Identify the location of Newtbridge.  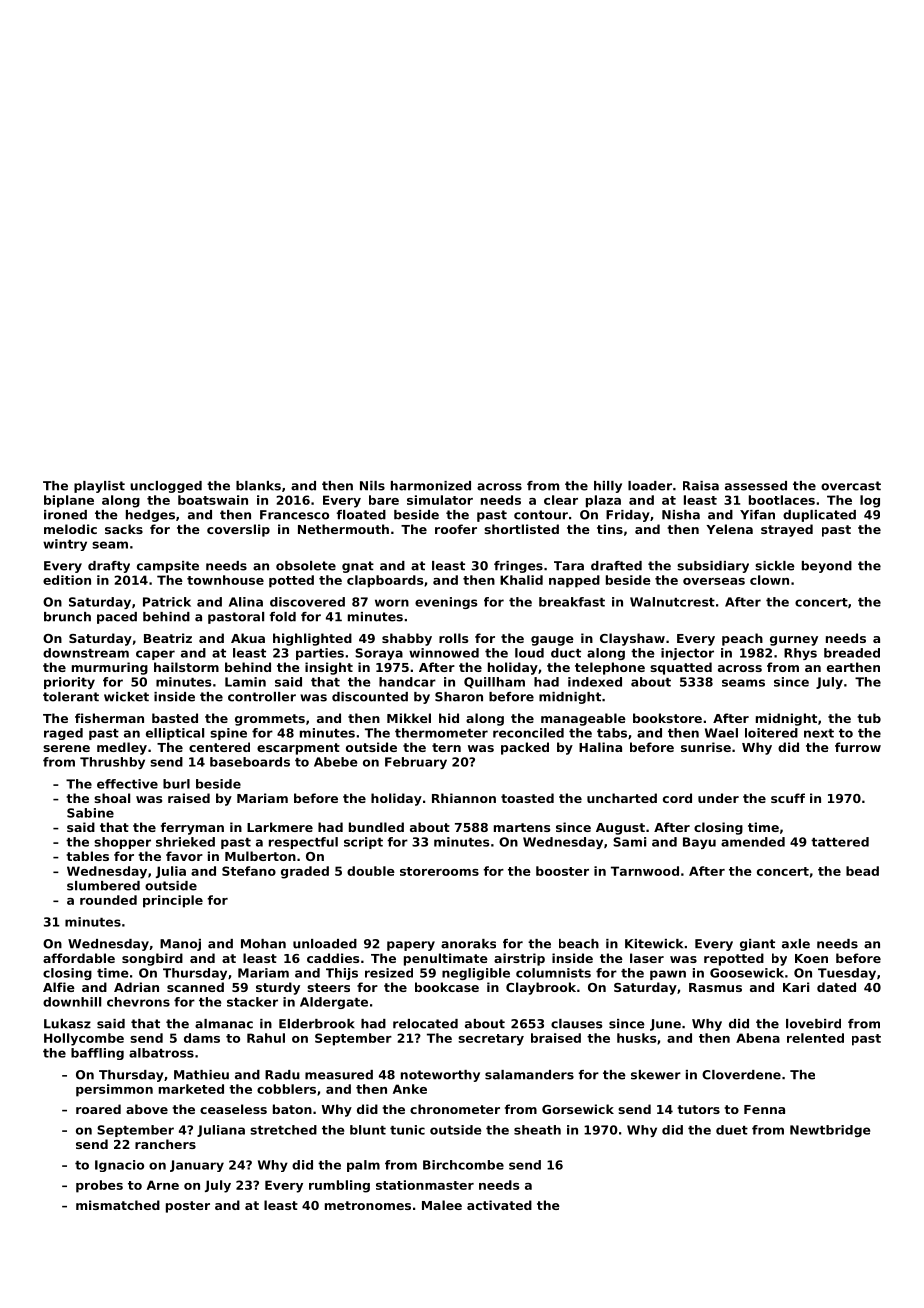
(830, 1131).
